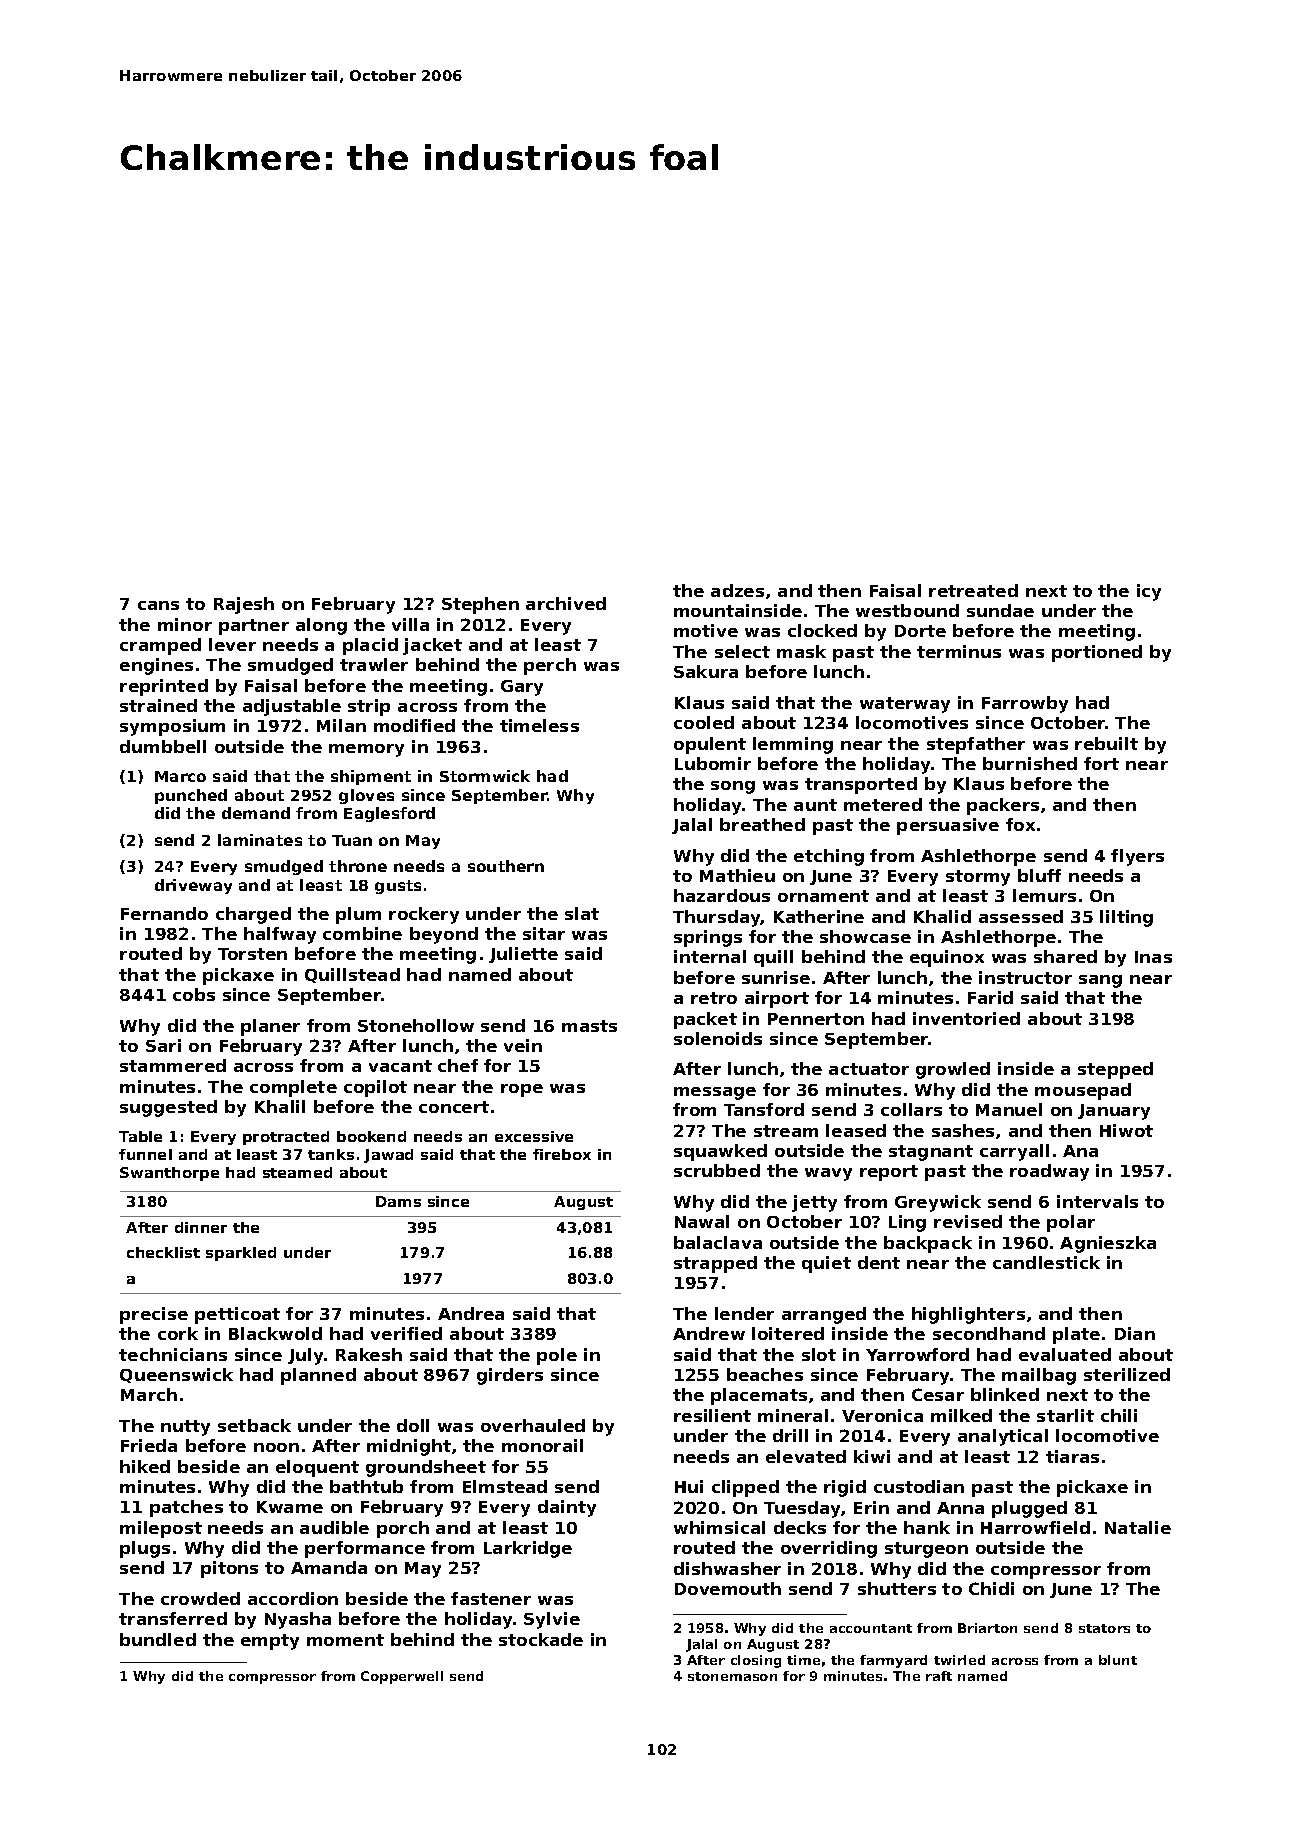  Describe the element at coordinates (158, 1639) in the image. I see `bundled` at that location.
